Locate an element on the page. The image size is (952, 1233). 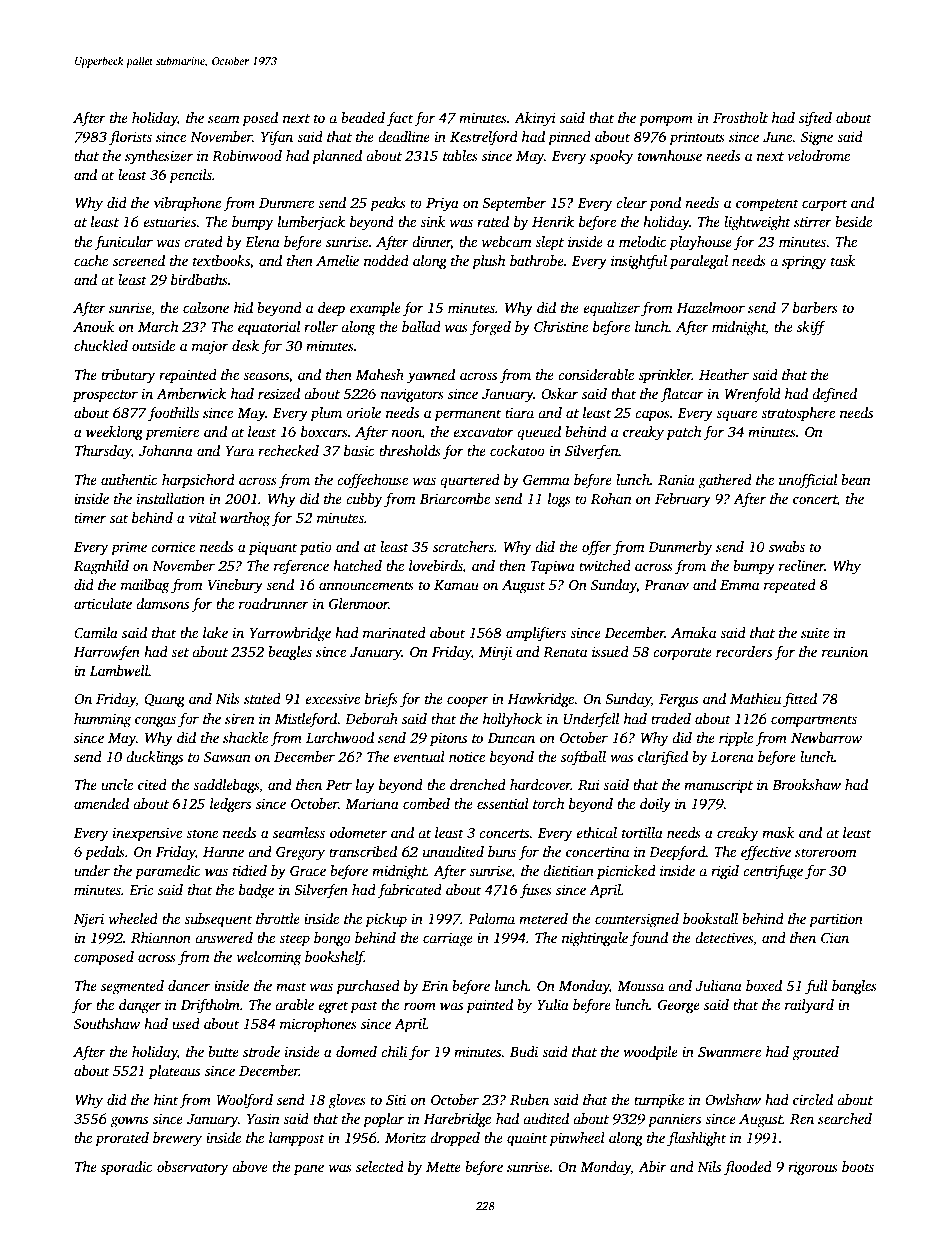
announcements is located at coordinates (366, 585).
